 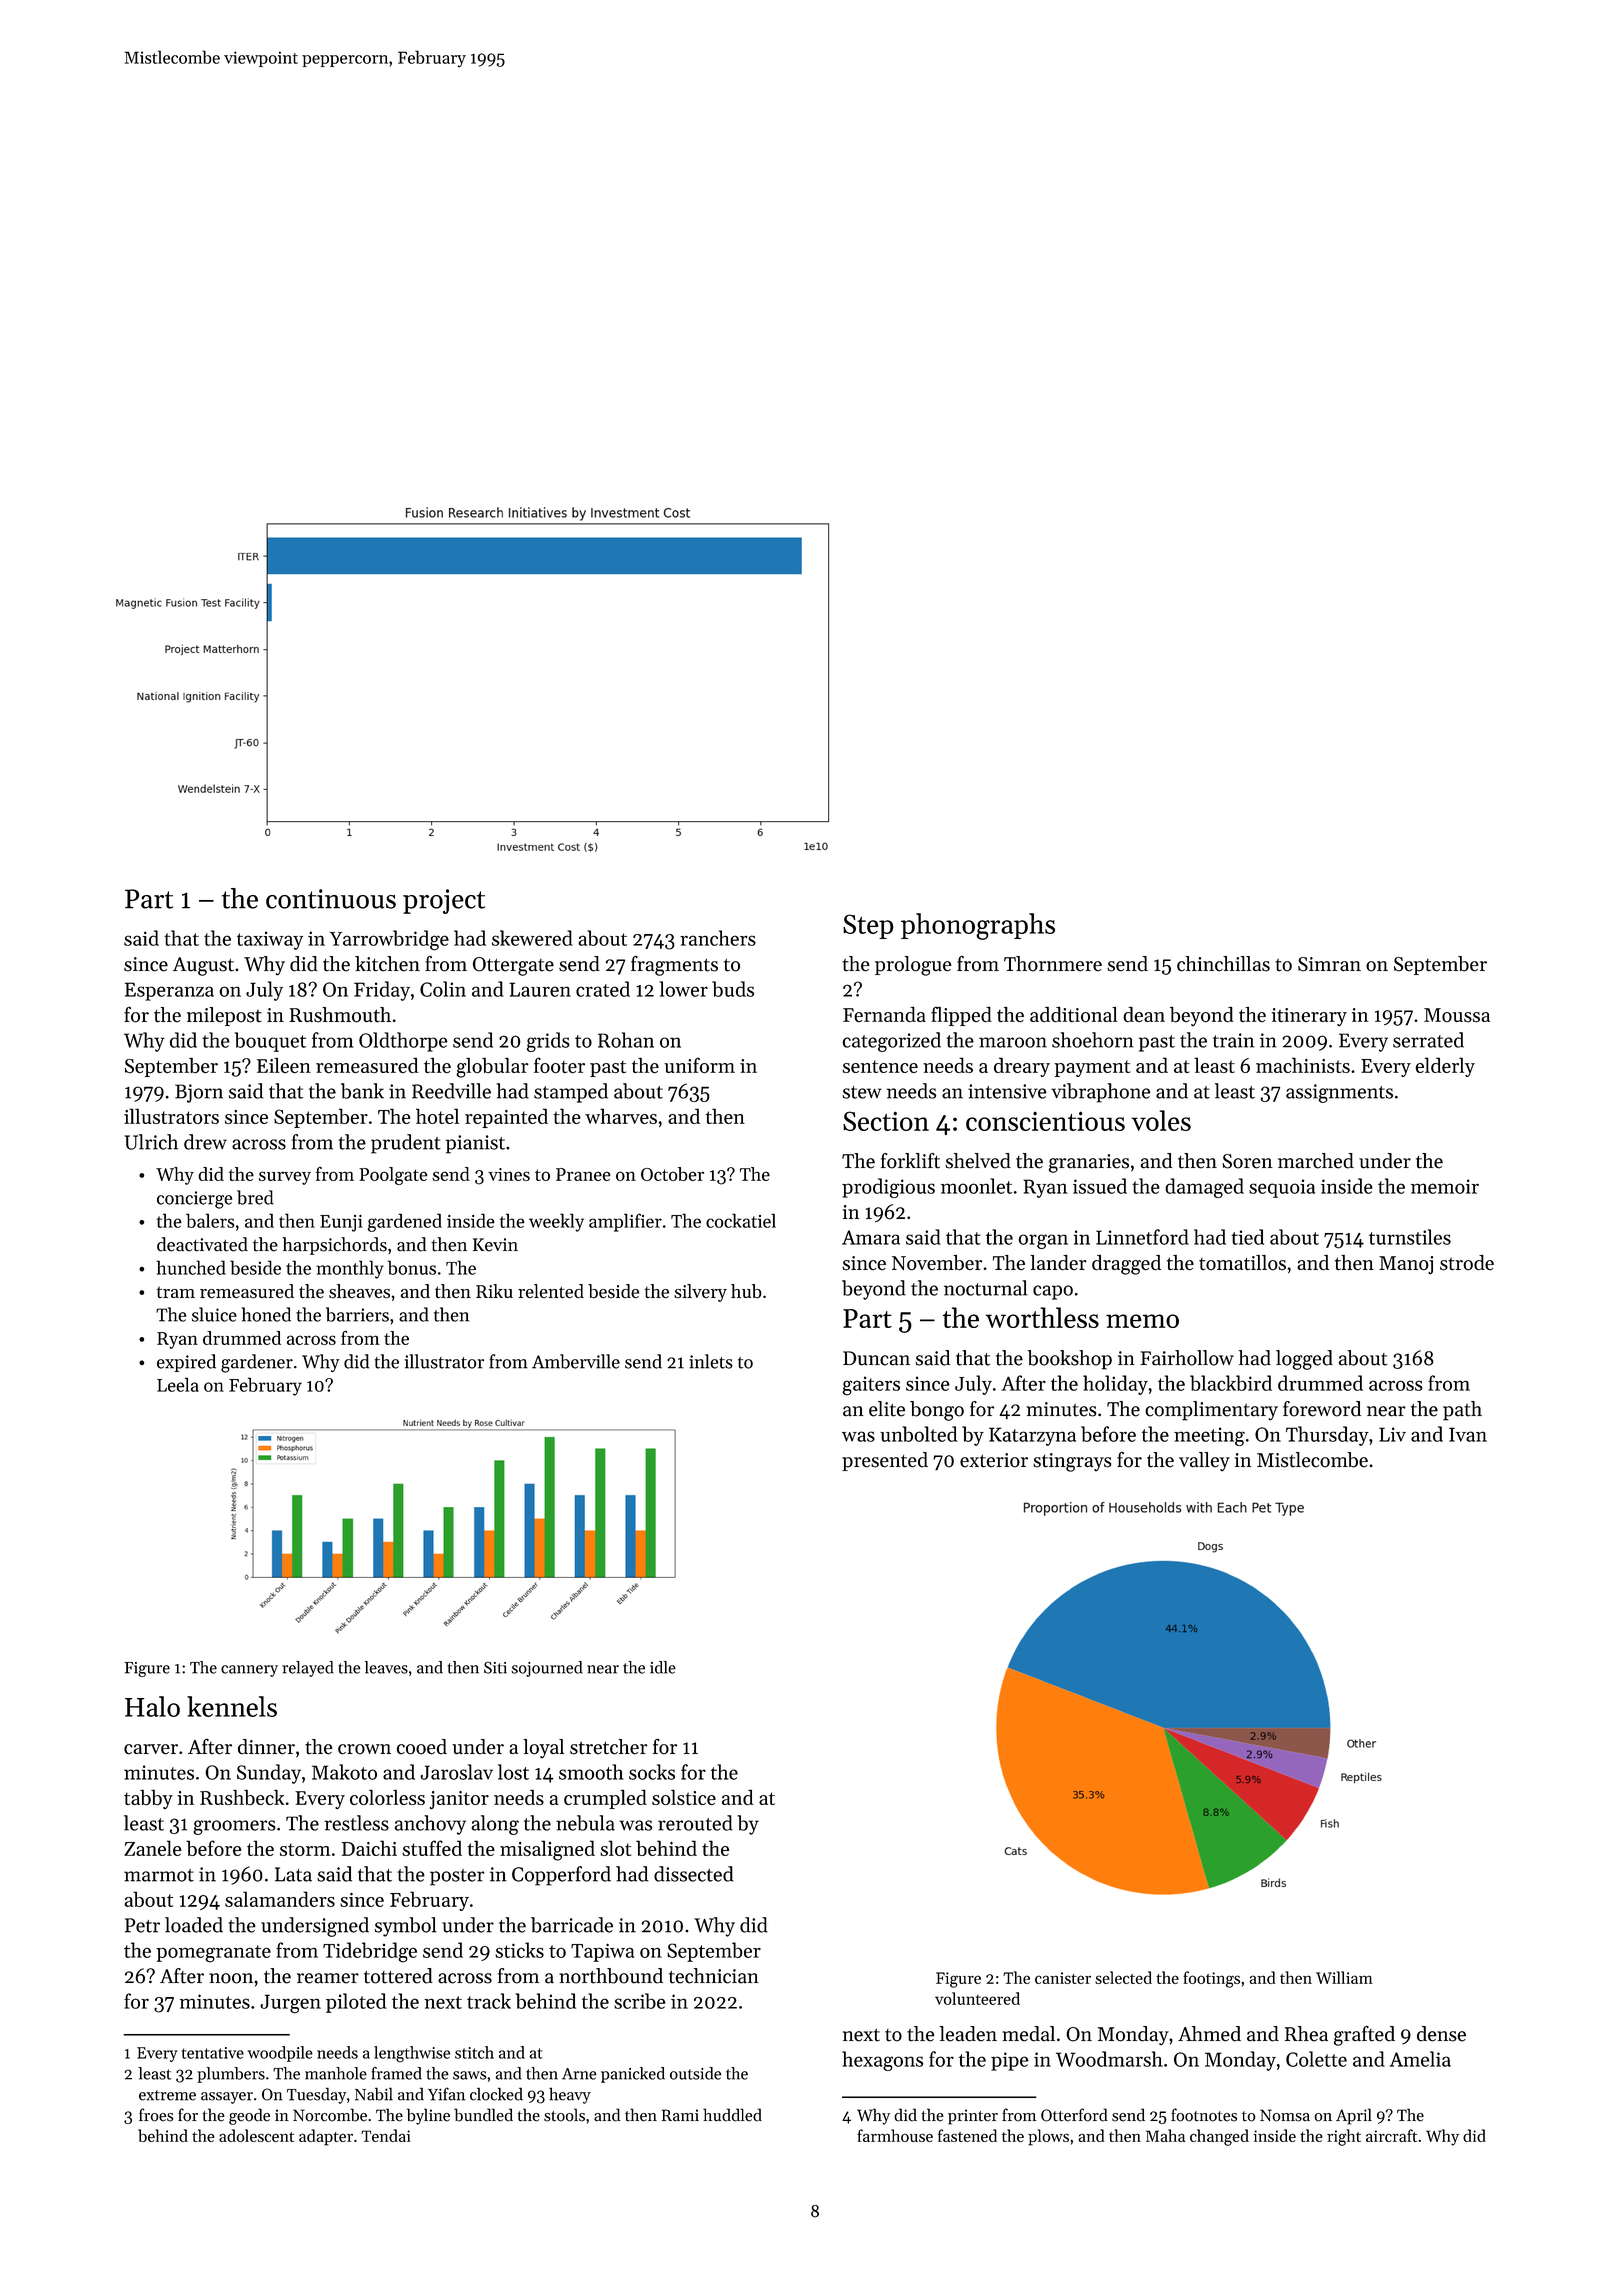 I want to click on Simran, so click(x=1329, y=964).
